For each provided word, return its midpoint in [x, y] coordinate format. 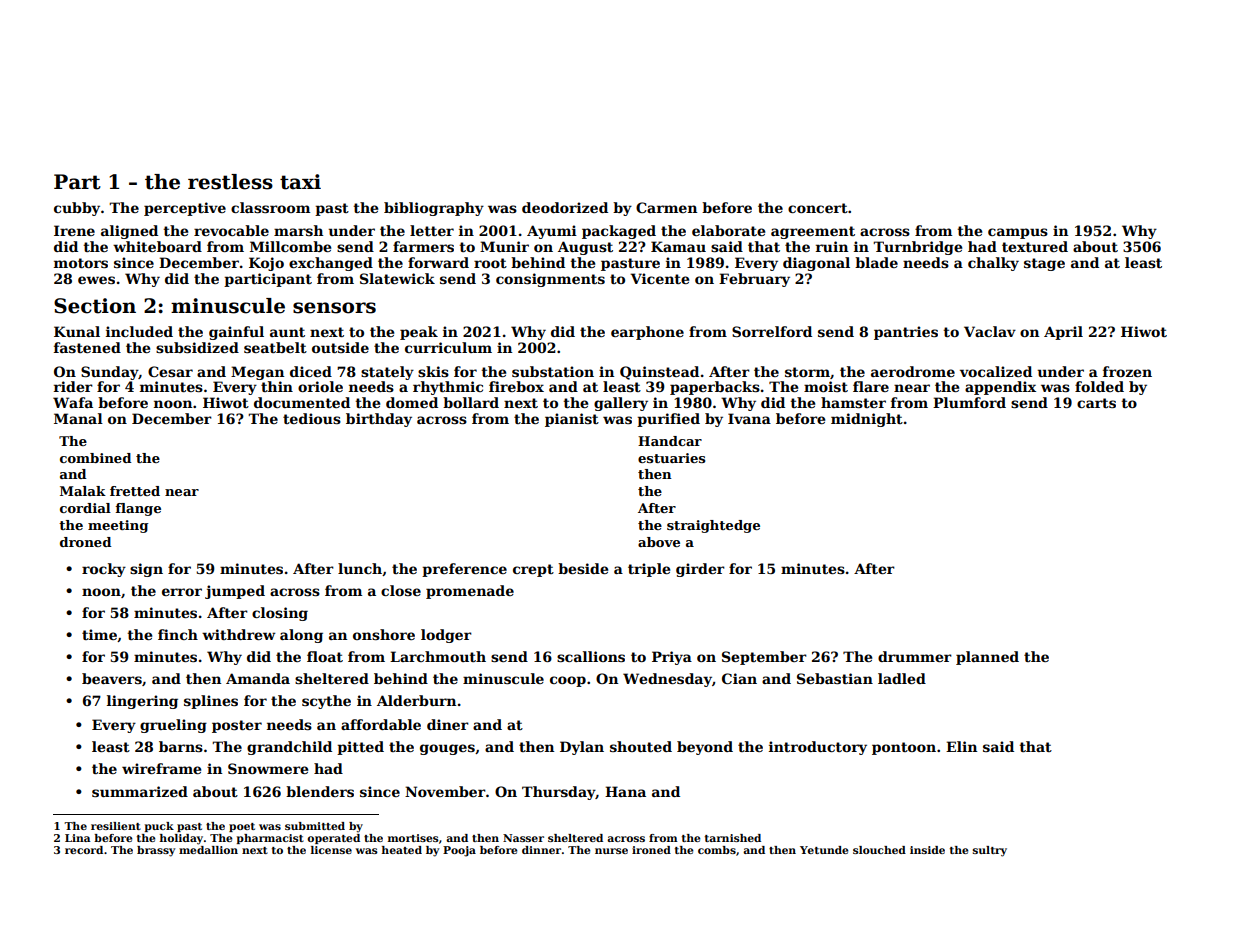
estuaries [671, 458]
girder [700, 570]
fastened [87, 347]
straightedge [713, 526]
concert [818, 208]
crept [533, 570]
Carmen [666, 207]
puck [159, 827]
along [301, 636]
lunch [360, 568]
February [754, 280]
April [1063, 333]
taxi [300, 182]
